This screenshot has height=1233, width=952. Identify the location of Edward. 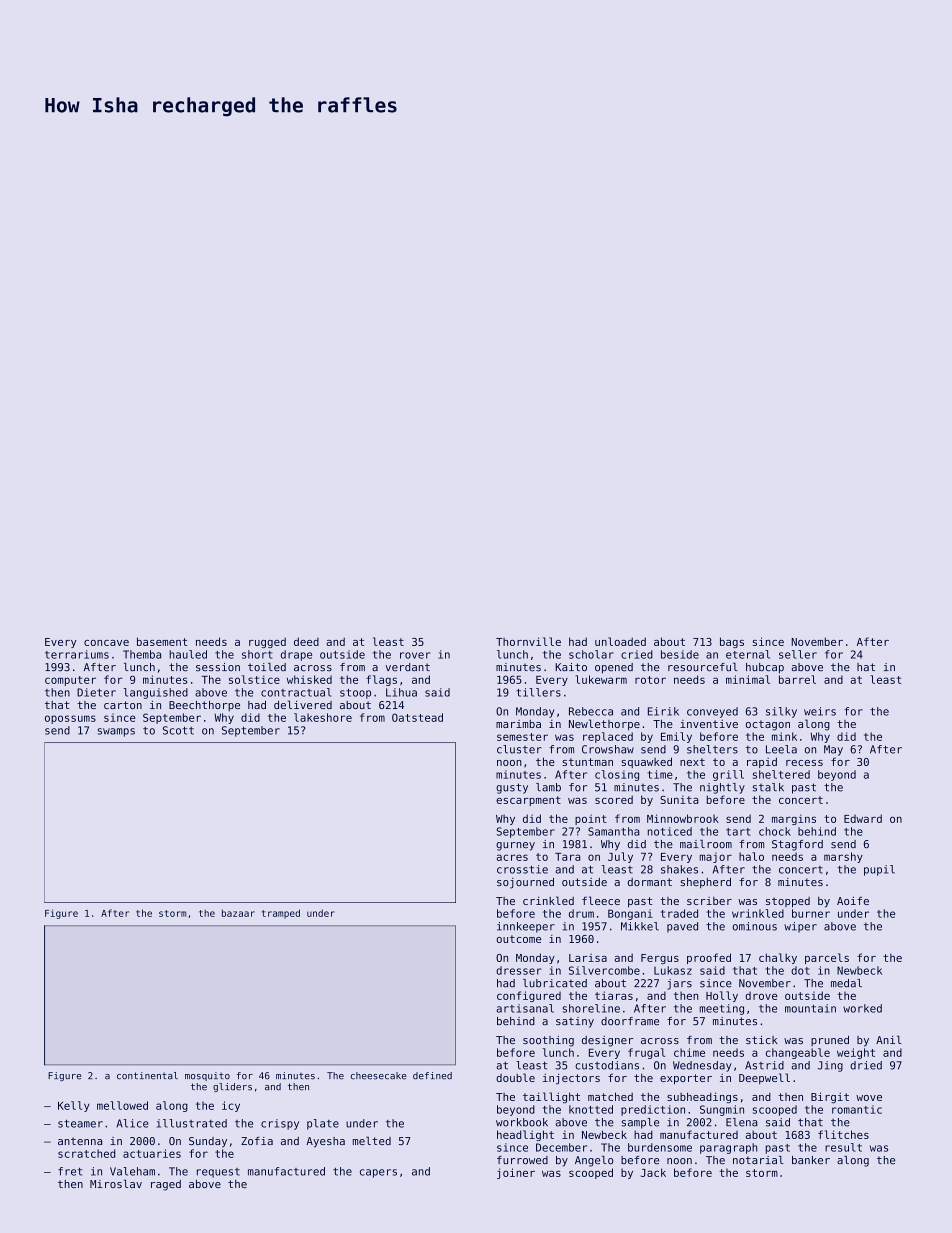
(863, 818).
